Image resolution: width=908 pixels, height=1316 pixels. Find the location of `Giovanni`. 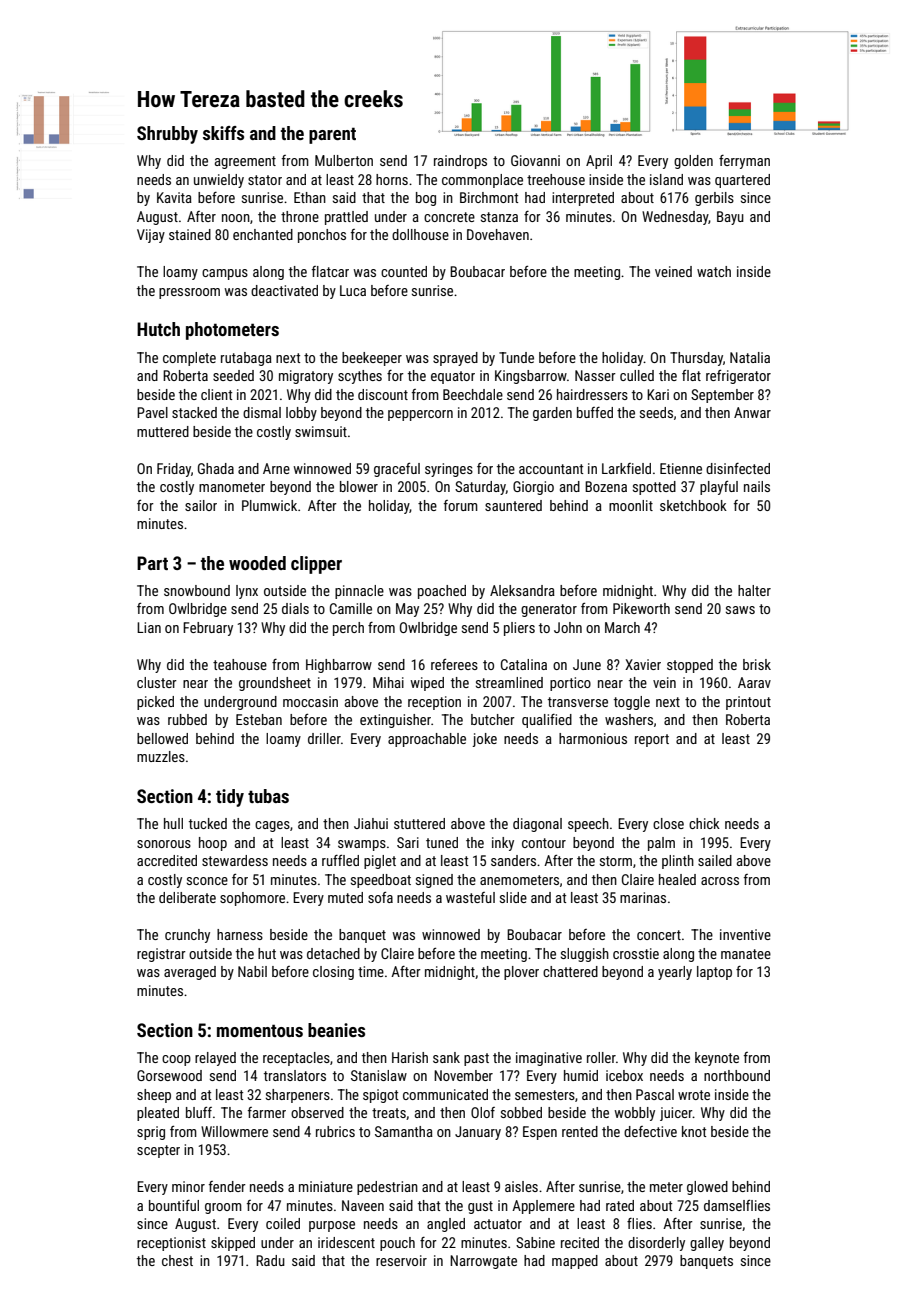

Giovanni is located at coordinates (535, 160).
